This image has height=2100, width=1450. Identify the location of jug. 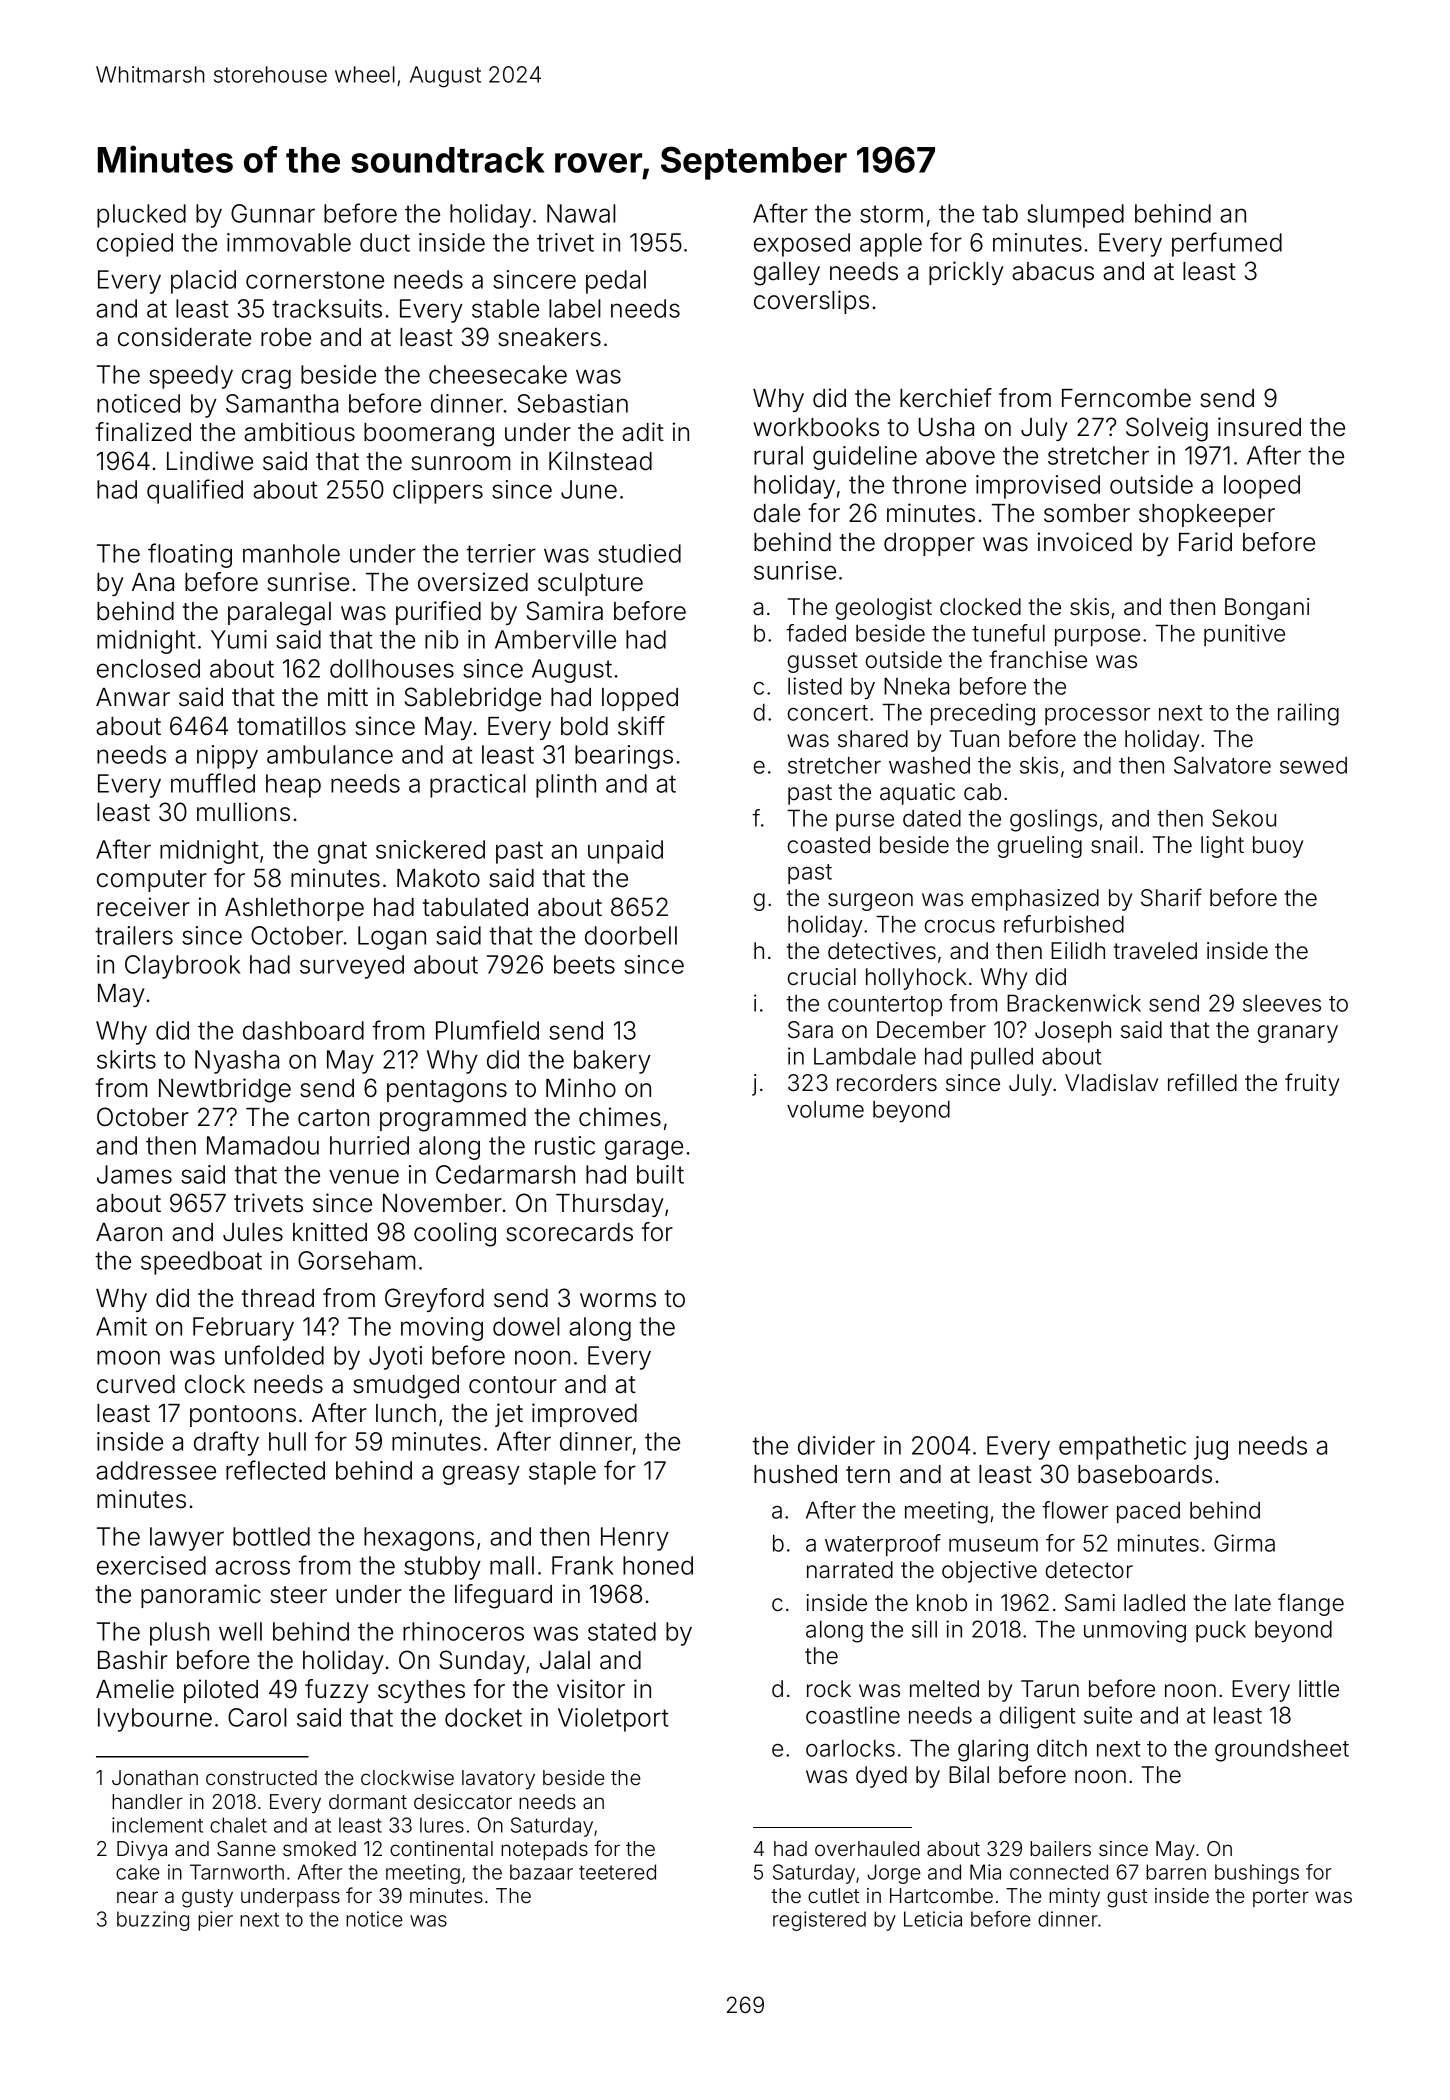
(1211, 1448).
